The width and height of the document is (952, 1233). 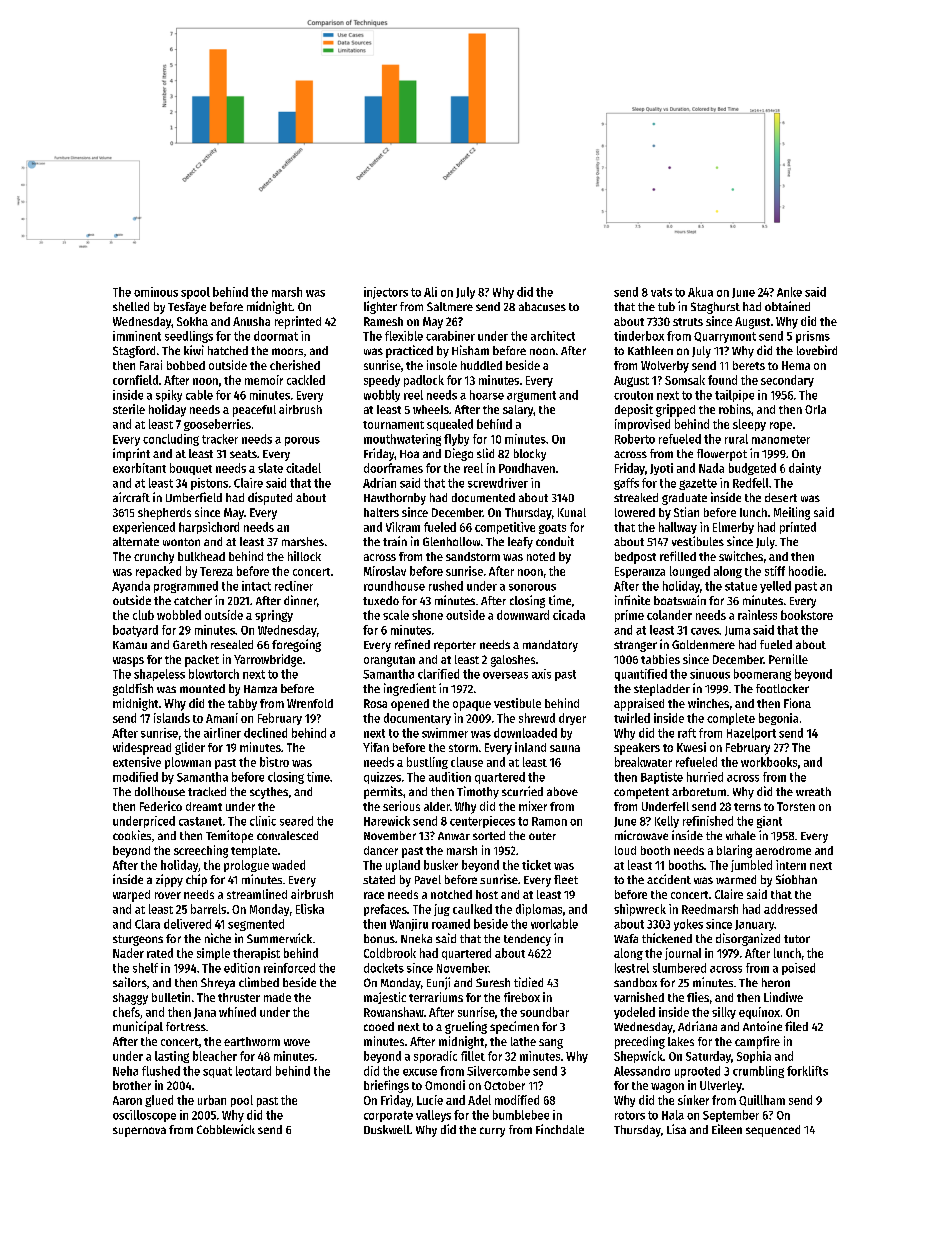 What do you see at coordinates (789, 292) in the document?
I see `Anke` at bounding box center [789, 292].
